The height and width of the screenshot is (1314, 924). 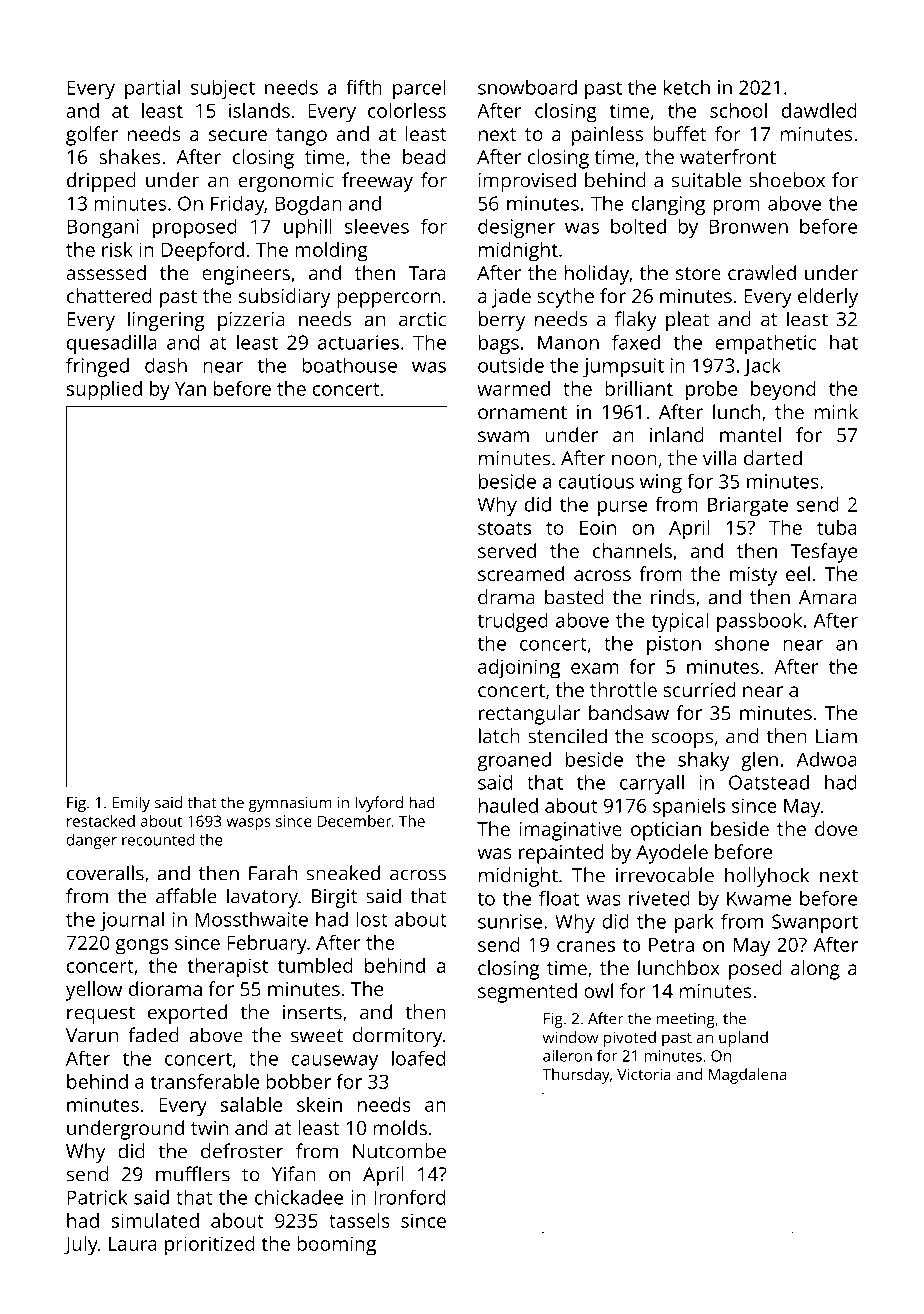 I want to click on Emily, so click(x=131, y=804).
